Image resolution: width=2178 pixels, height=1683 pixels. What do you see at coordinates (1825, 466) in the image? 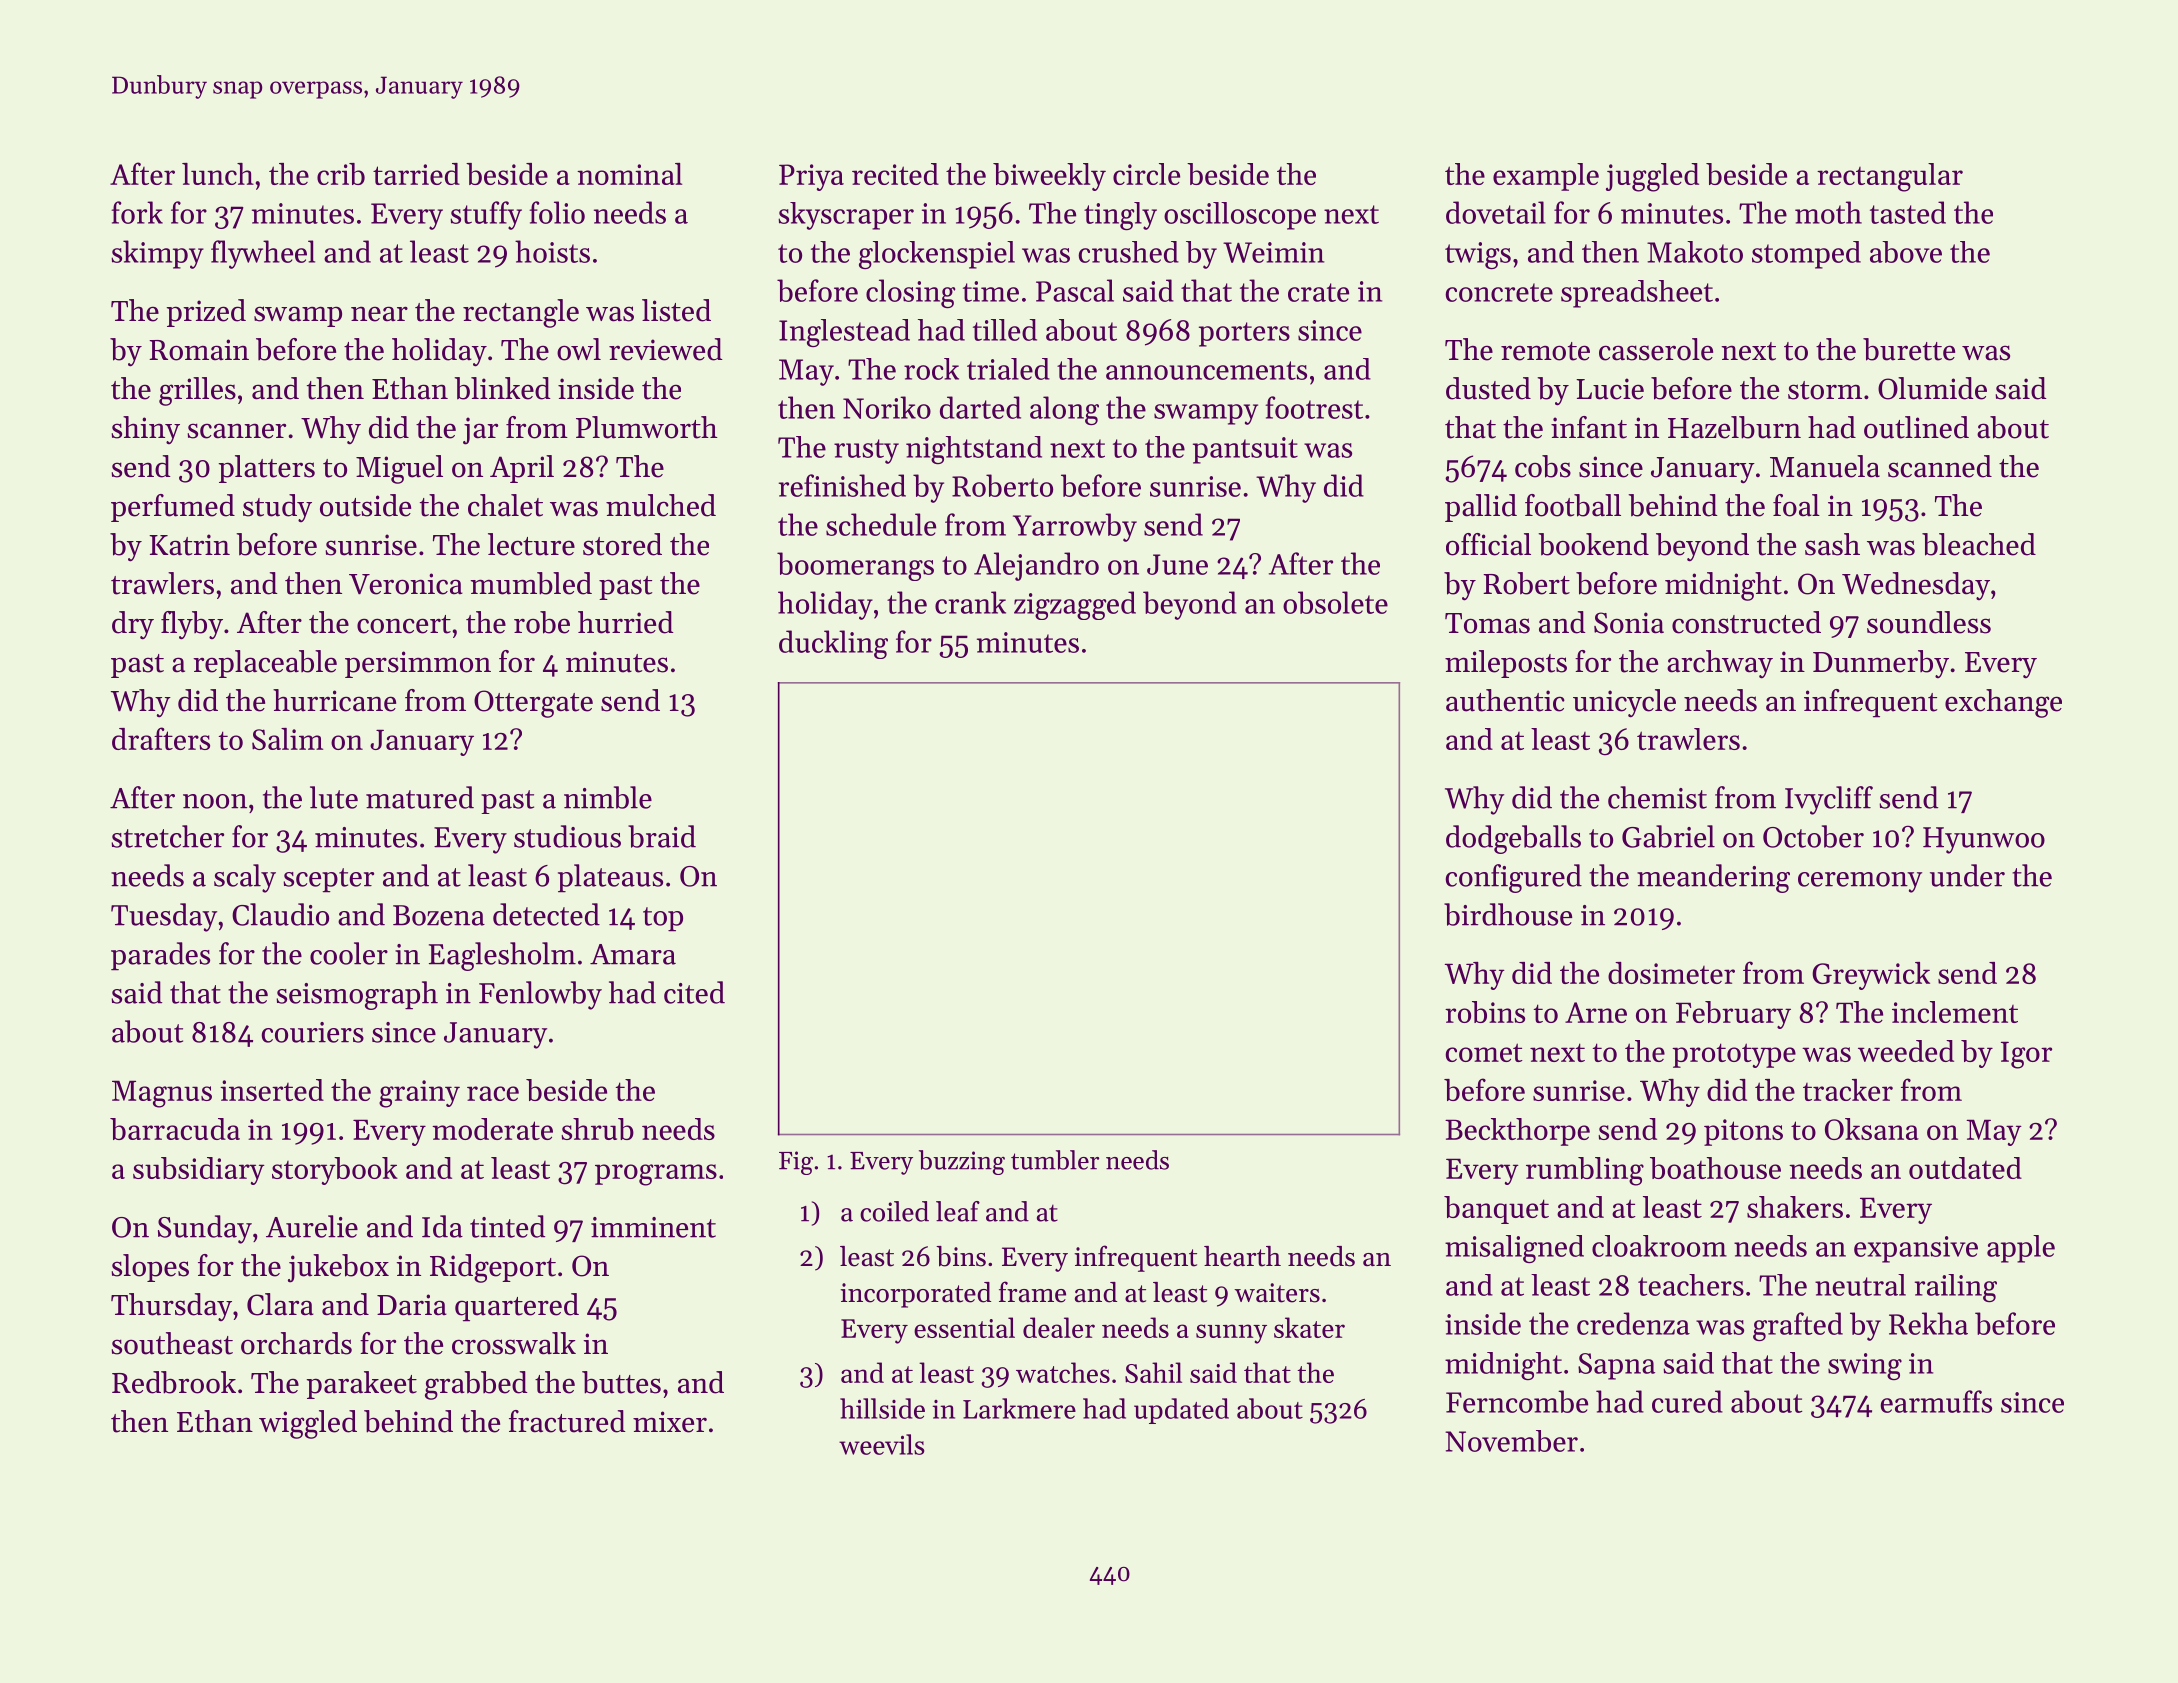
I see `Manuela` at bounding box center [1825, 466].
